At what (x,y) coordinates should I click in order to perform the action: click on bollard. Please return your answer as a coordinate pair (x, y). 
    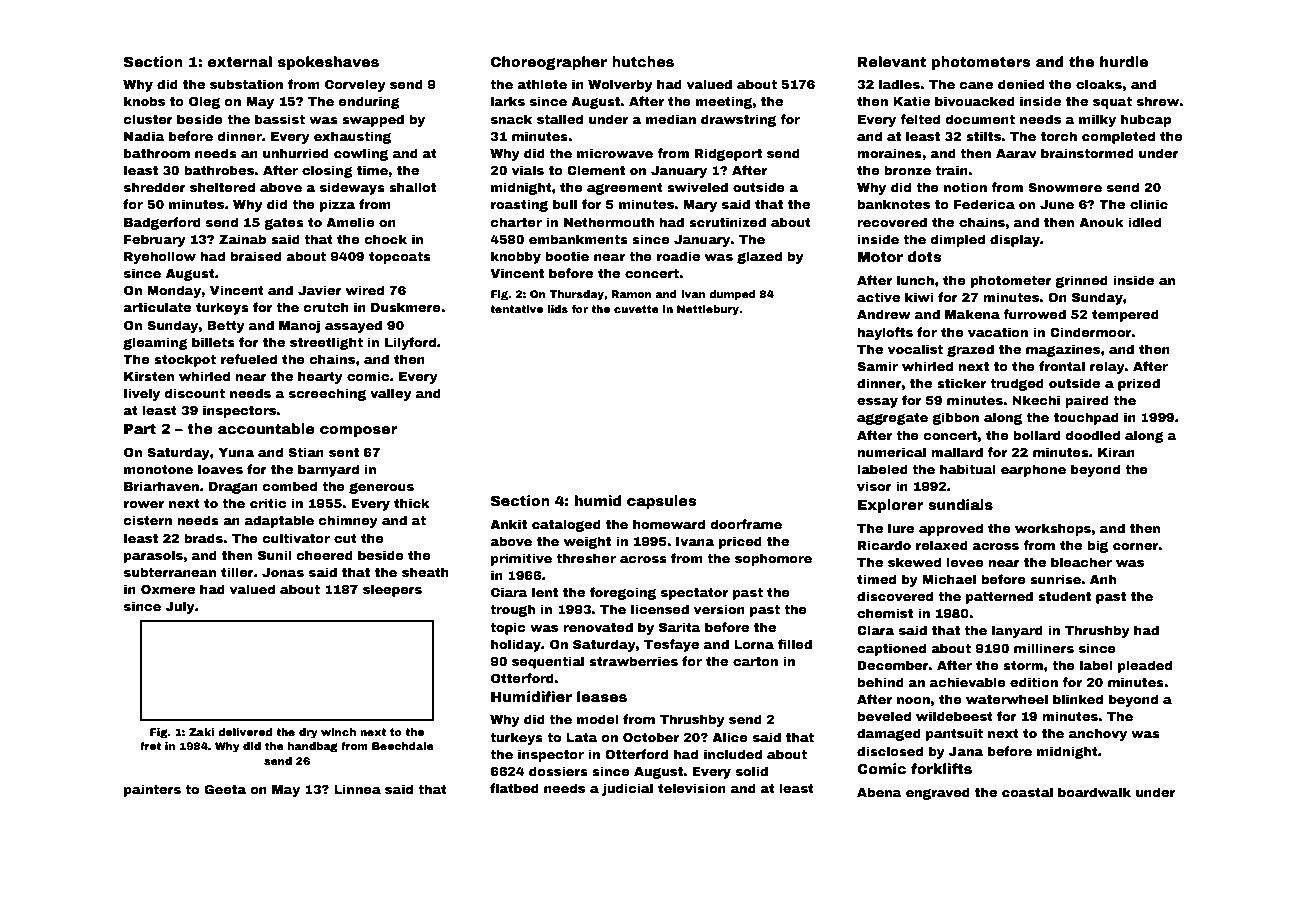
    Looking at the image, I should click on (1037, 435).
